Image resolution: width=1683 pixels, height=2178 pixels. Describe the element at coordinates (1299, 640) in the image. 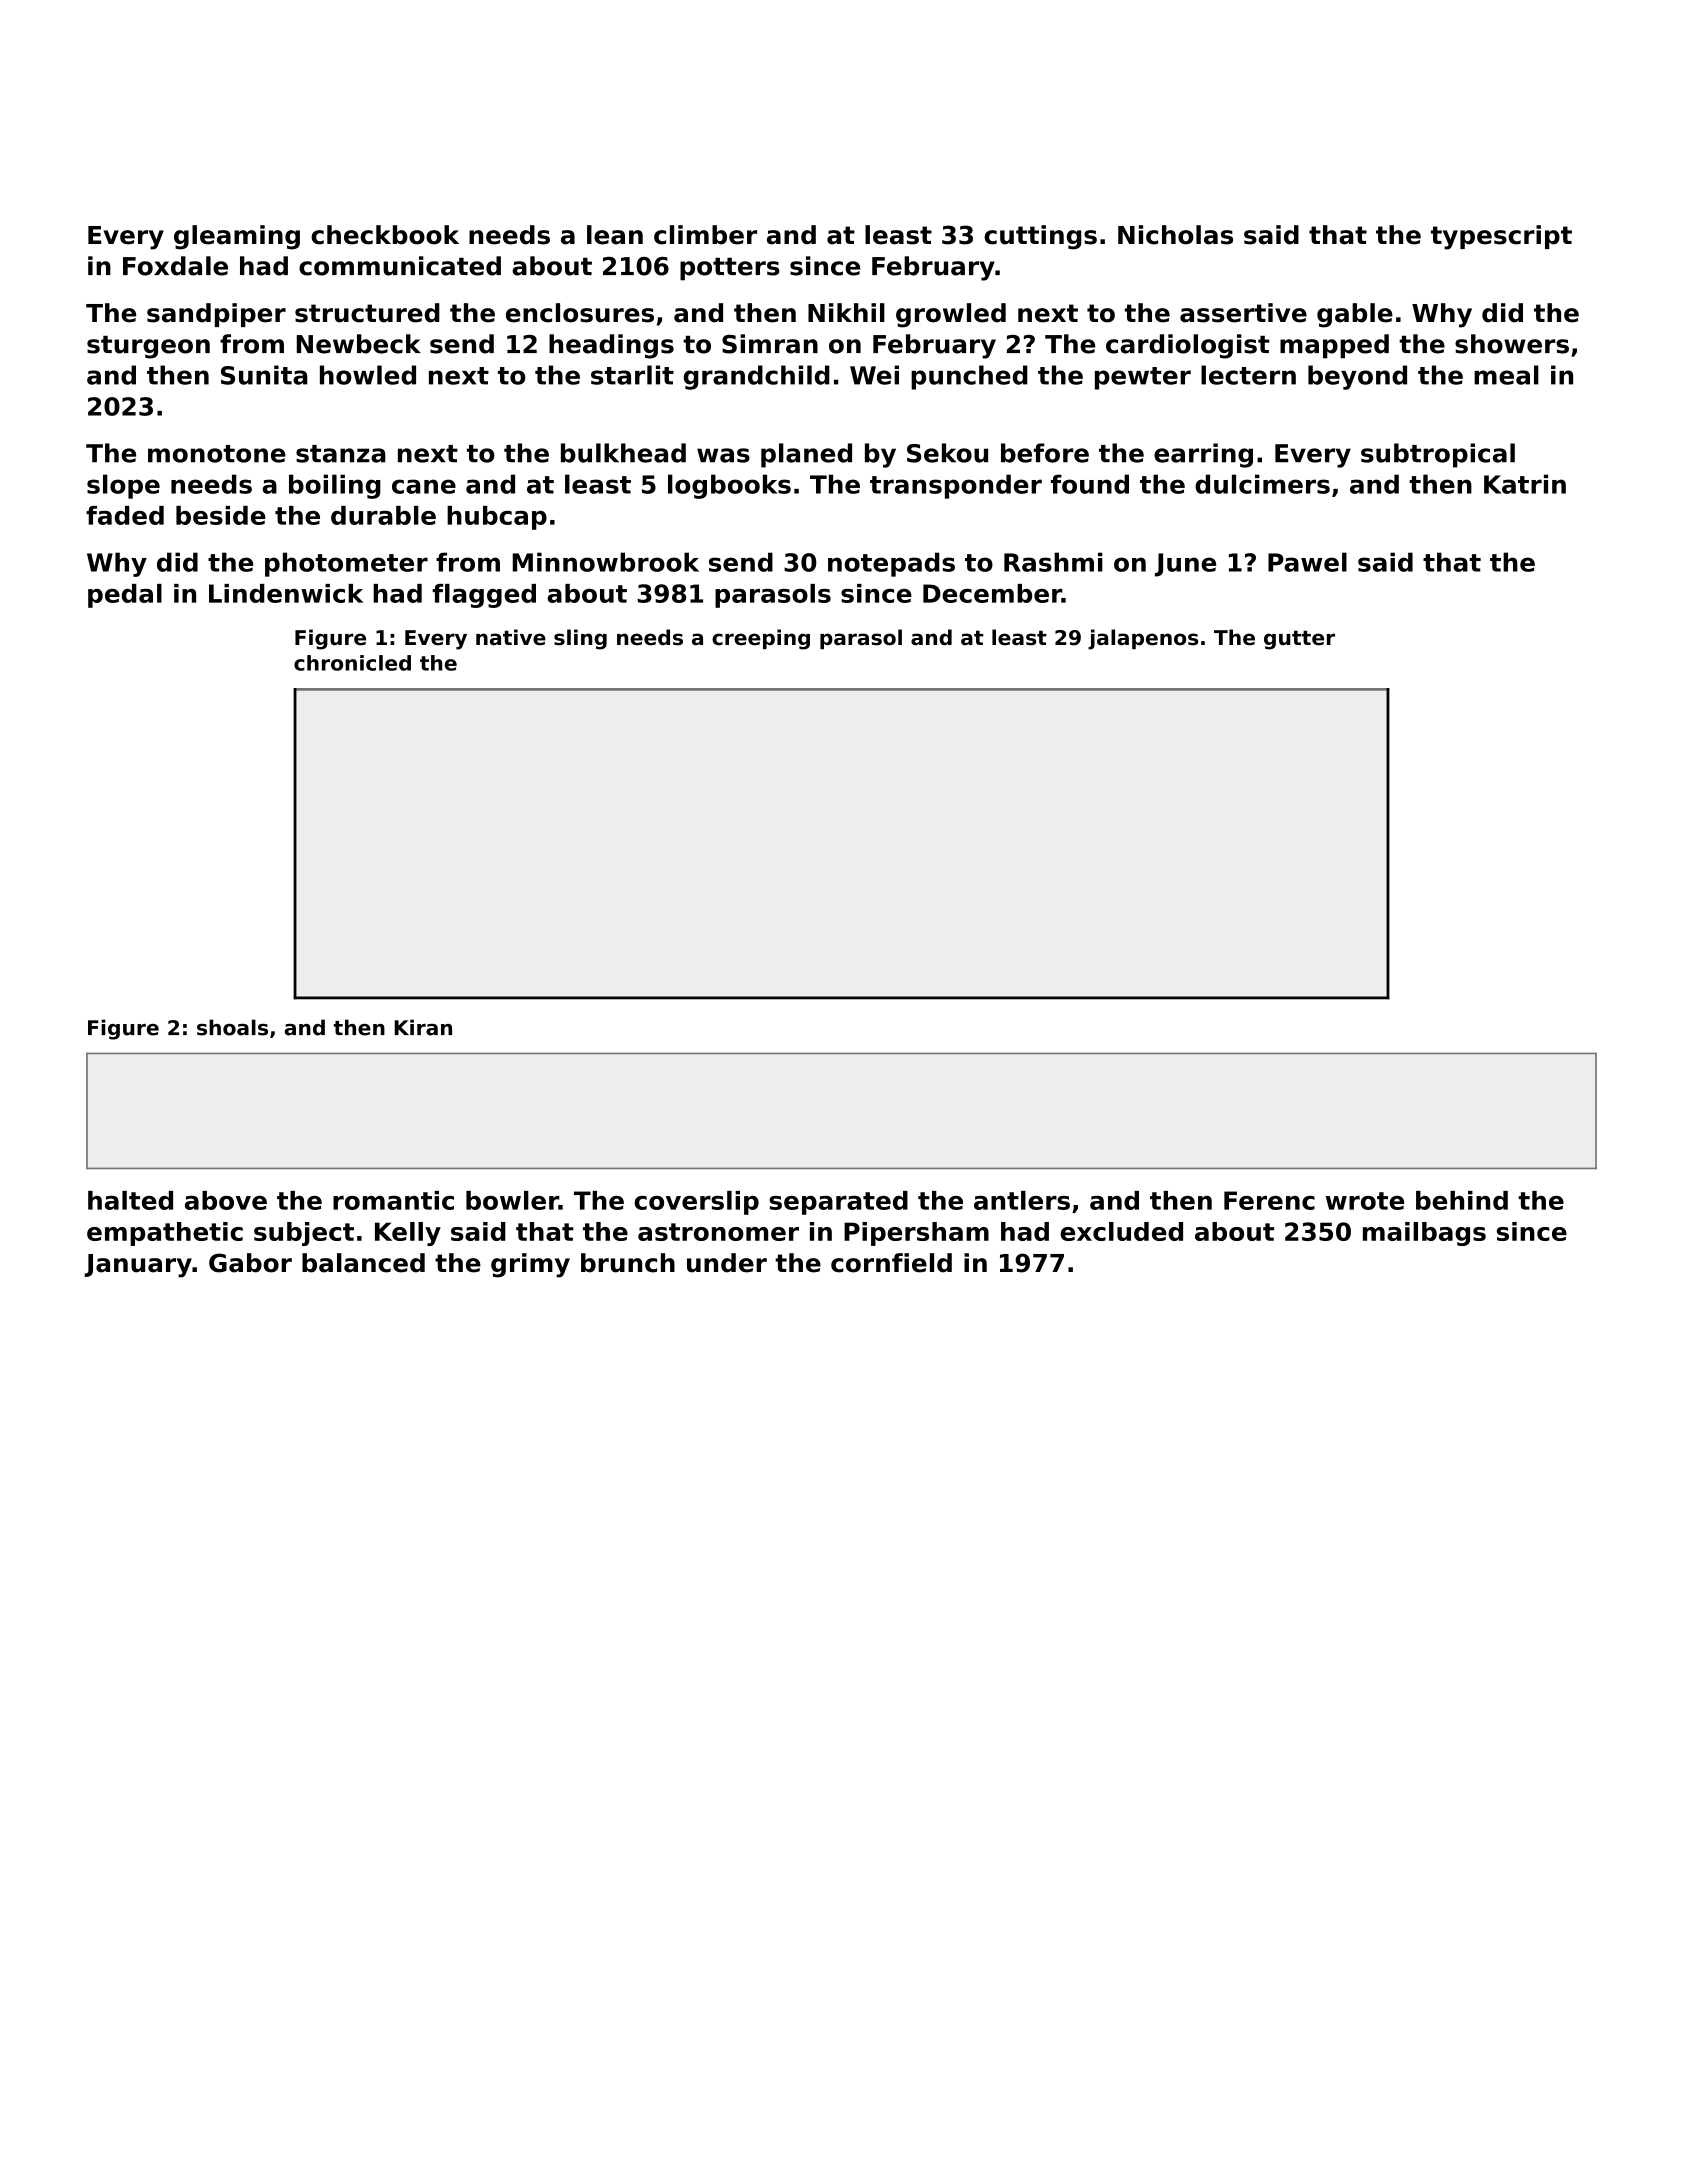

I see `gutter` at that location.
